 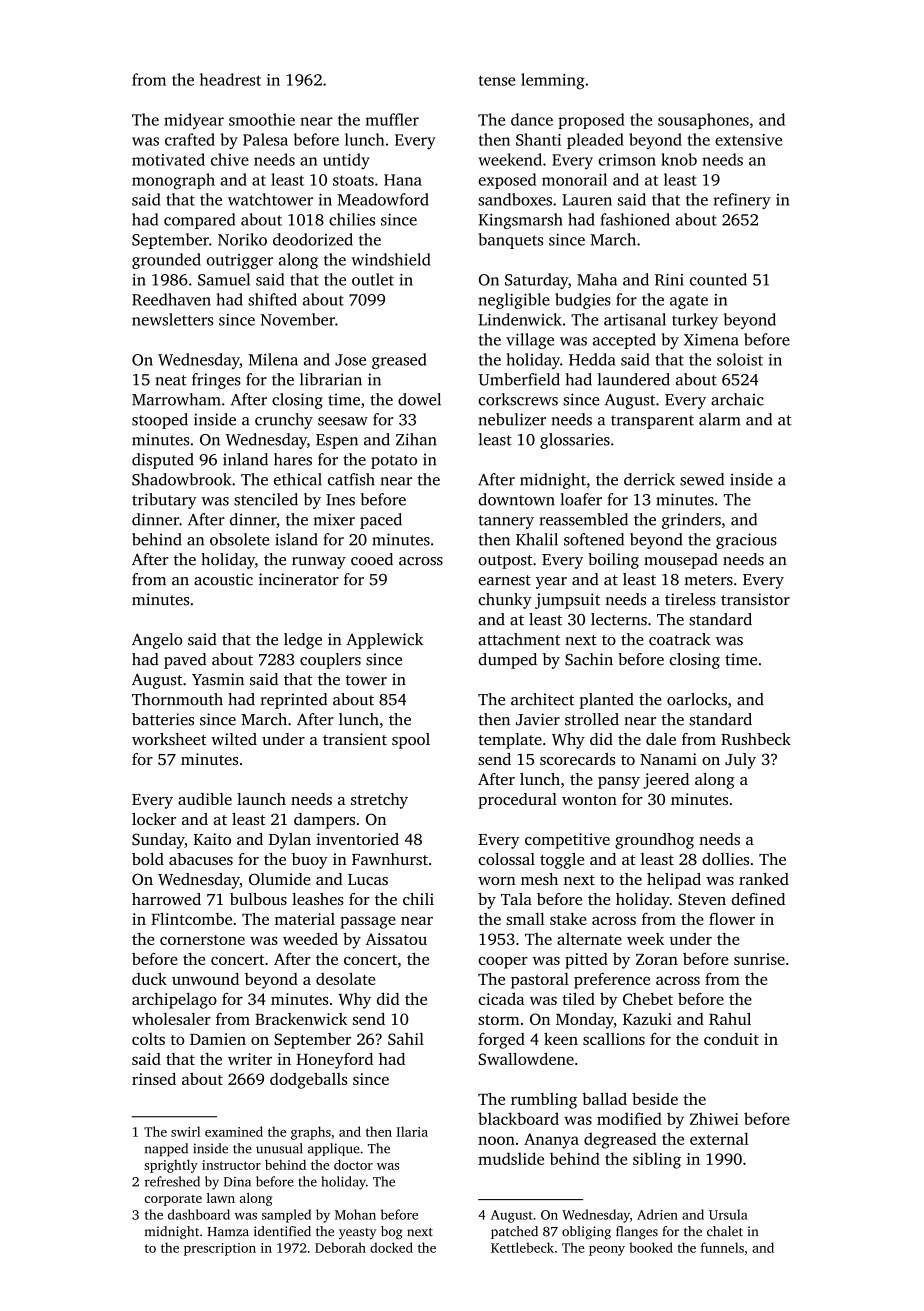 I want to click on flower, so click(x=732, y=919).
